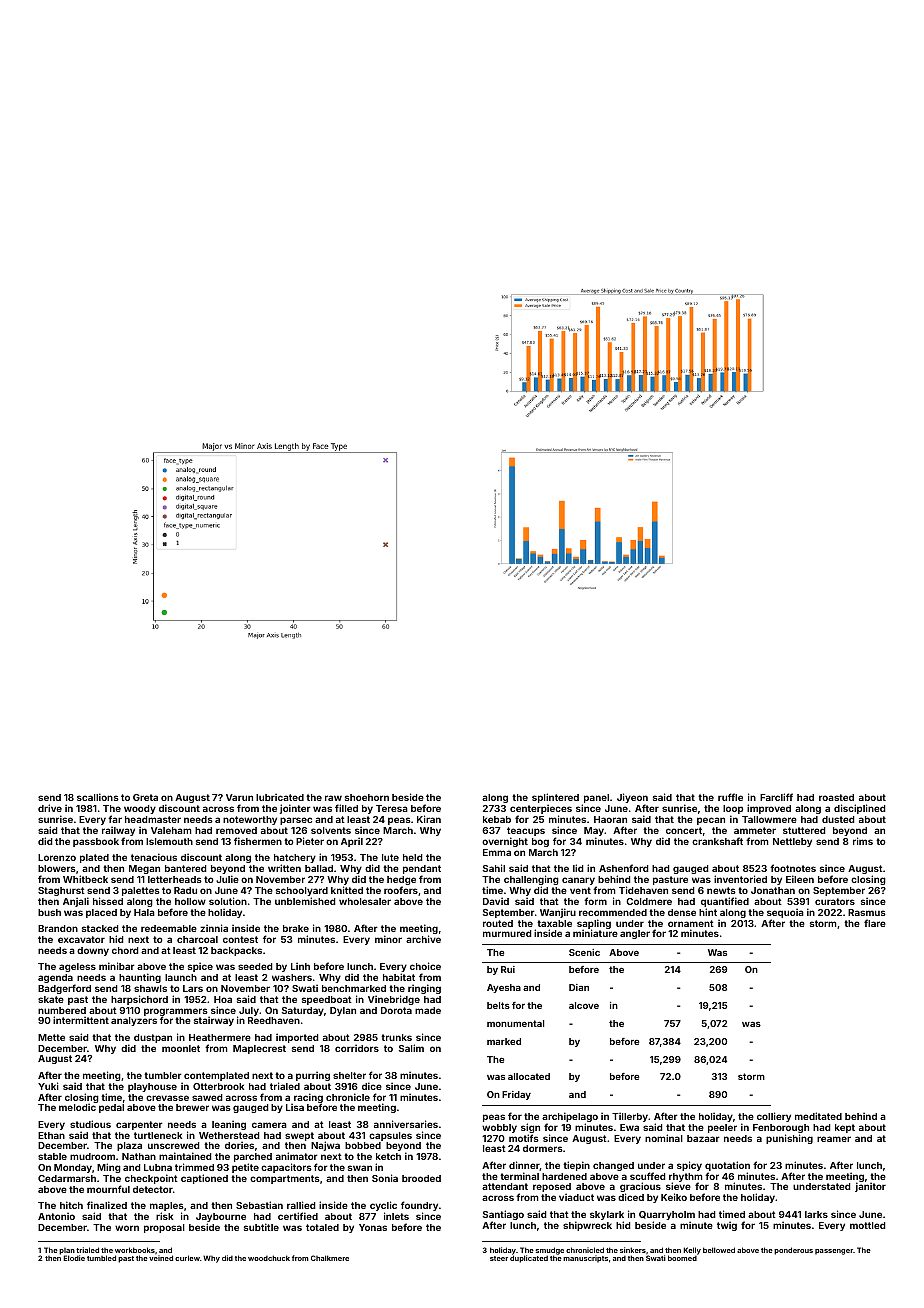 Image resolution: width=924 pixels, height=1308 pixels. What do you see at coordinates (52, 1156) in the page?
I see `stable` at bounding box center [52, 1156].
